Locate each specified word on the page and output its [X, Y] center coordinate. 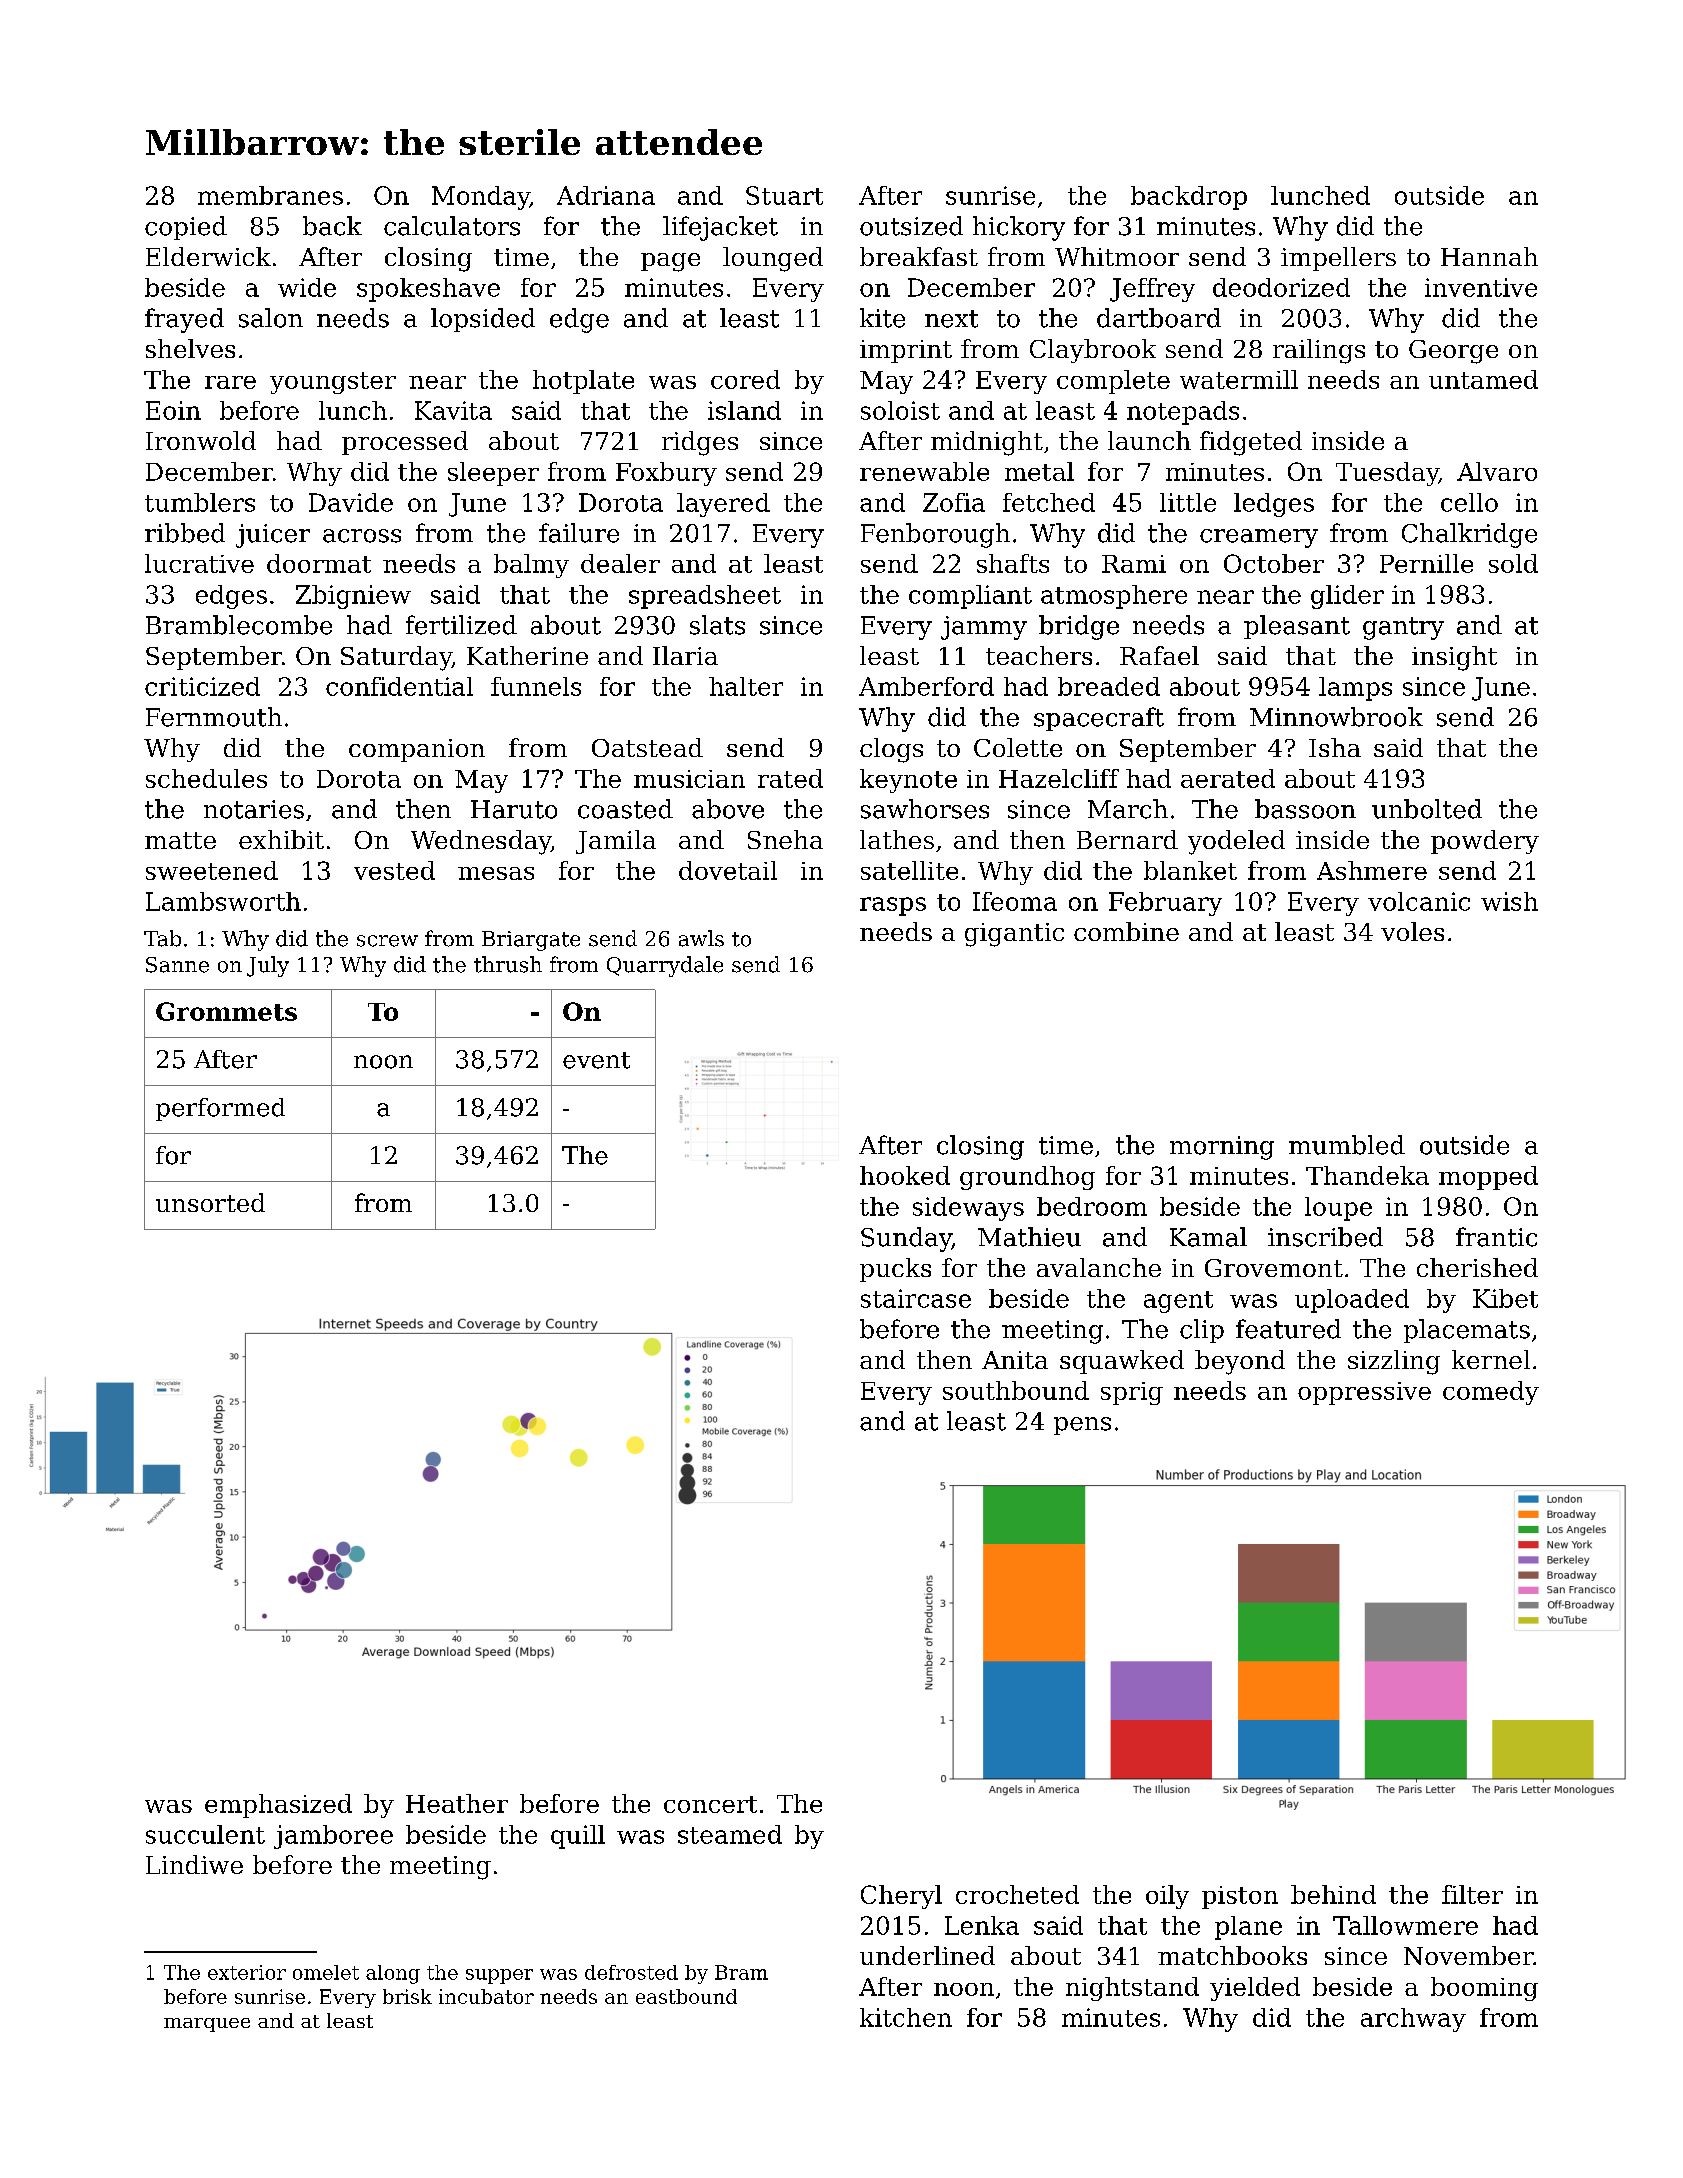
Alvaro [1497, 471]
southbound [1016, 1390]
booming [1484, 1989]
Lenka [982, 1925]
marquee [207, 2025]
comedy [1491, 1393]
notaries [254, 809]
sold [1513, 563]
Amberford [926, 686]
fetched [1049, 502]
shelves [190, 348]
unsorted [210, 1202]
